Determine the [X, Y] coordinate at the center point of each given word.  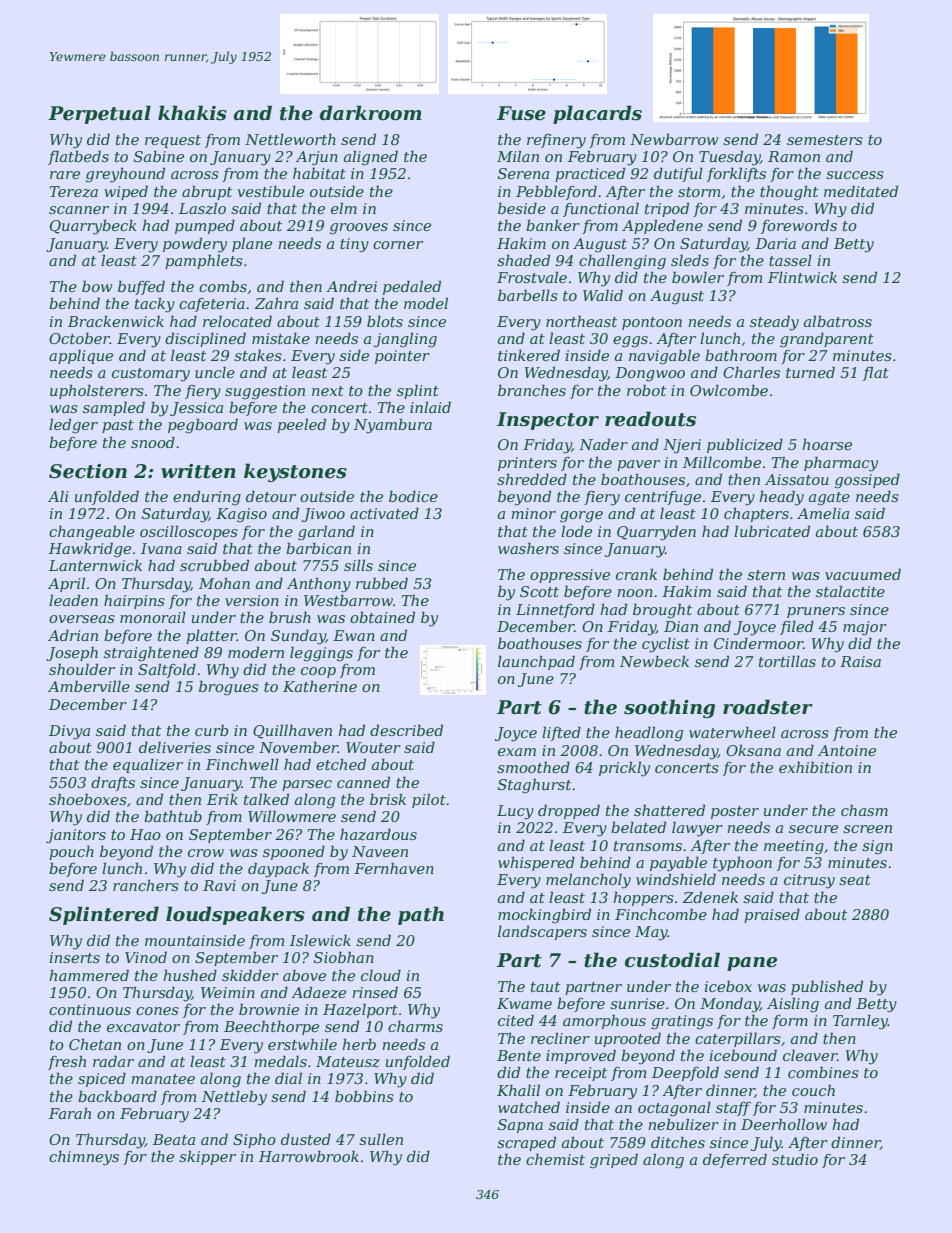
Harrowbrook [309, 1156]
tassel [790, 260]
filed [797, 627]
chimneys [84, 1158]
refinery [556, 141]
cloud [381, 975]
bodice [413, 496]
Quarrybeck [93, 227]
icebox [728, 986]
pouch [71, 852]
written [198, 471]
